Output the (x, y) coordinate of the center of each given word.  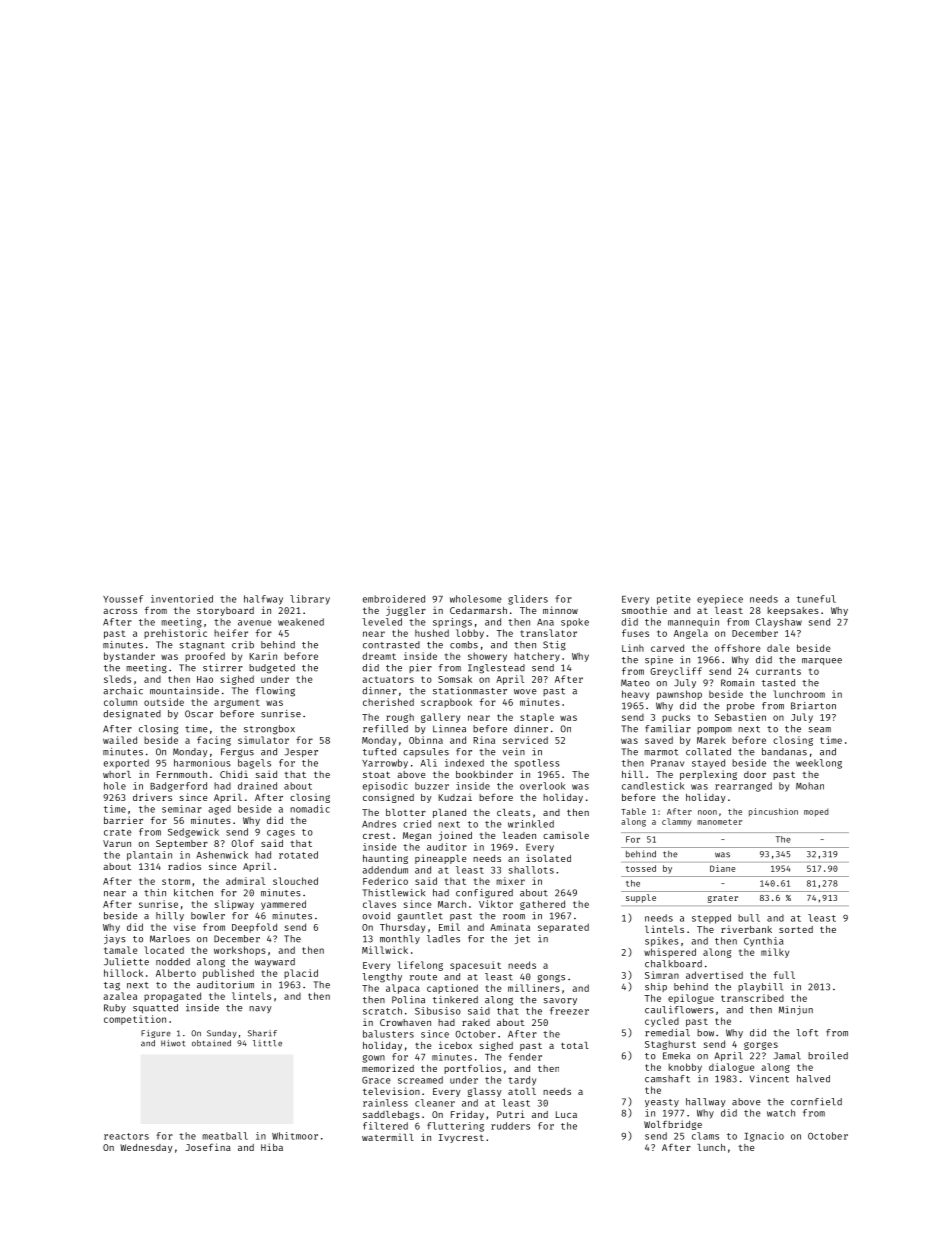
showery (487, 657)
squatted (155, 1008)
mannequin (693, 623)
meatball (225, 1136)
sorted (796, 929)
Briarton (813, 706)
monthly (400, 939)
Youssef (123, 599)
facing (214, 741)
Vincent (769, 1079)
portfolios (472, 1069)
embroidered (394, 599)
